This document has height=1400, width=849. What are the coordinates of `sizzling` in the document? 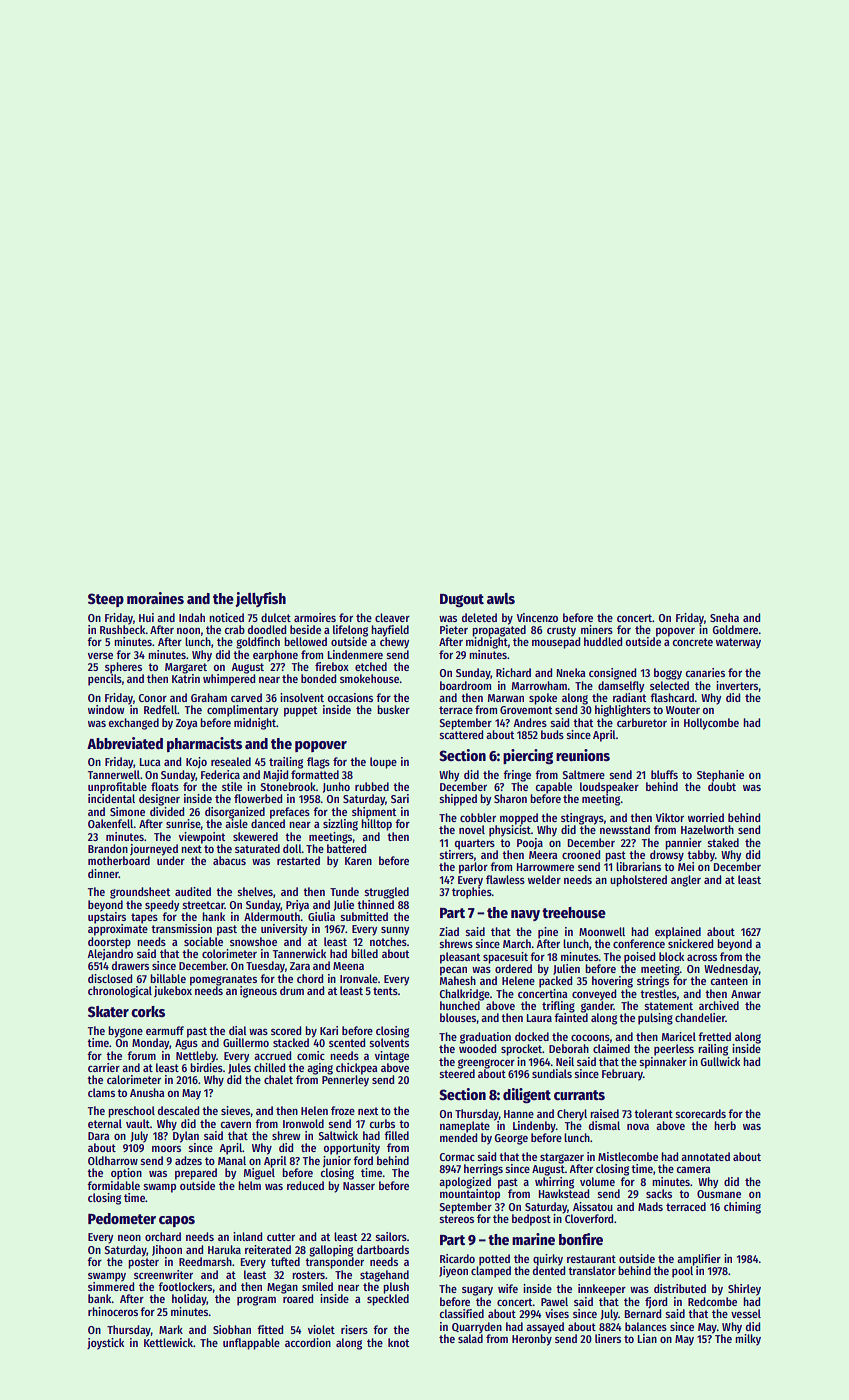 It's located at (340, 825).
